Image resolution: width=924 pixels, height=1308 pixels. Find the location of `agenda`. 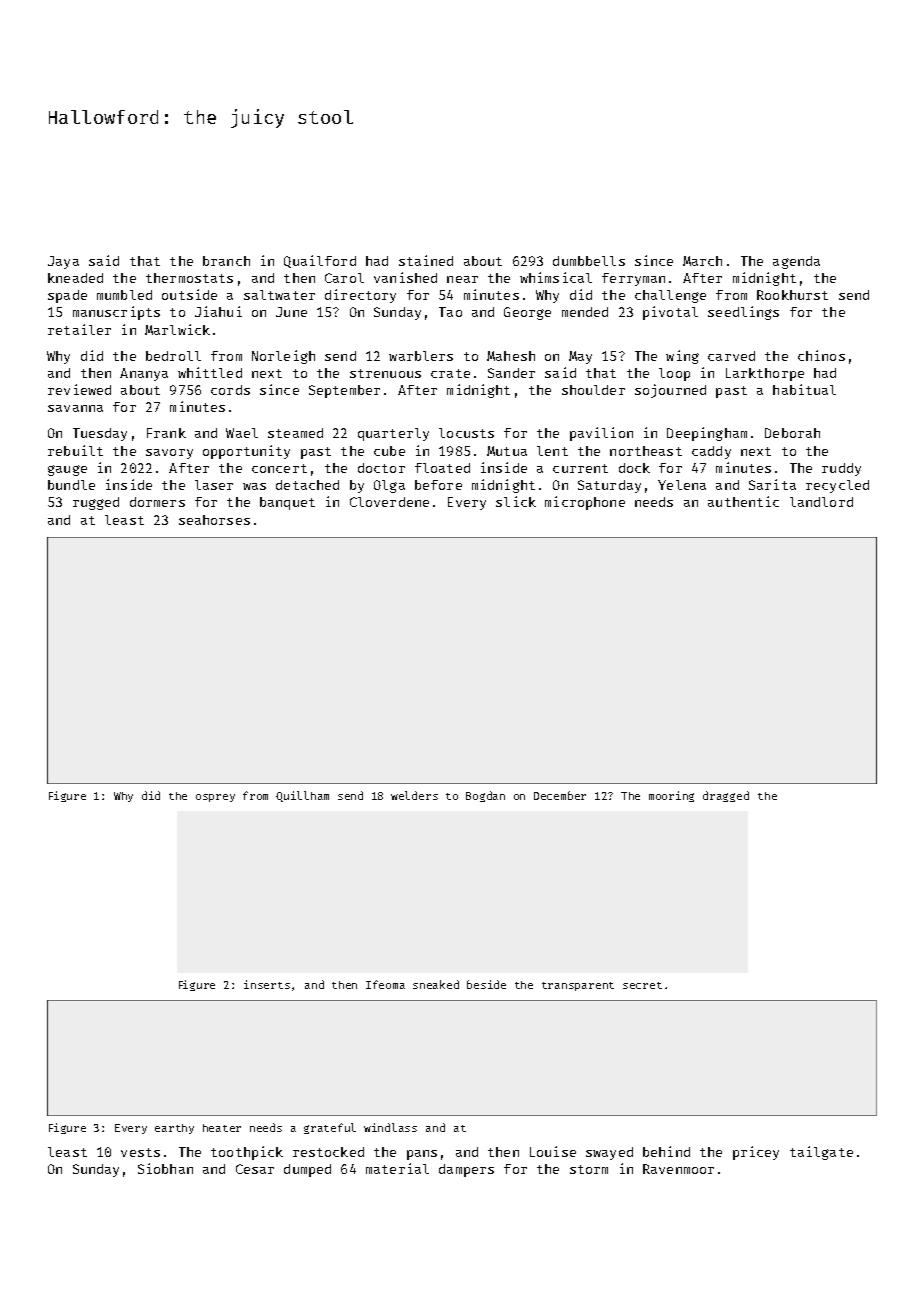

agenda is located at coordinates (796, 262).
